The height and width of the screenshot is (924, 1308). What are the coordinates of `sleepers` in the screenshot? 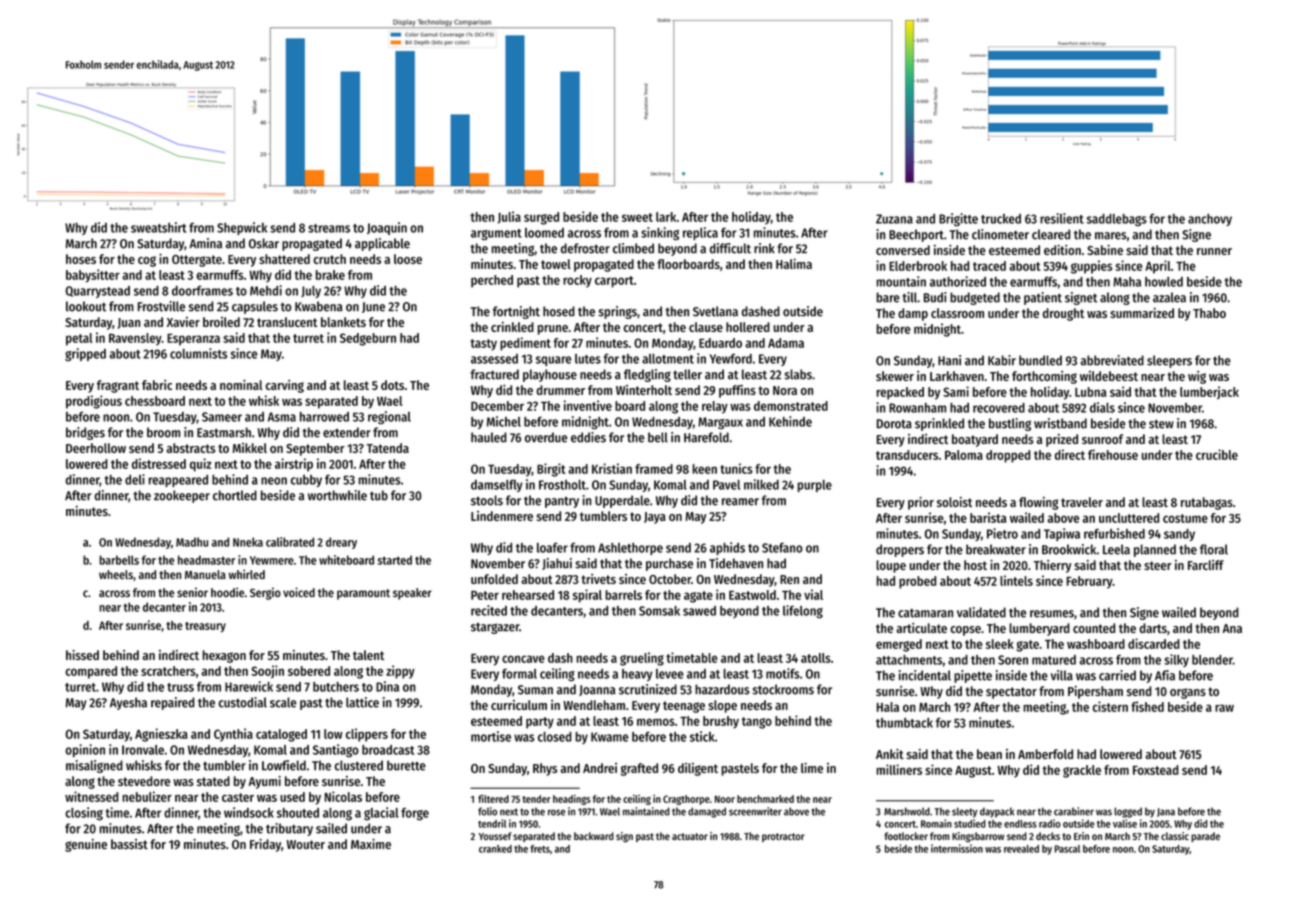 It's located at (1169, 361).
